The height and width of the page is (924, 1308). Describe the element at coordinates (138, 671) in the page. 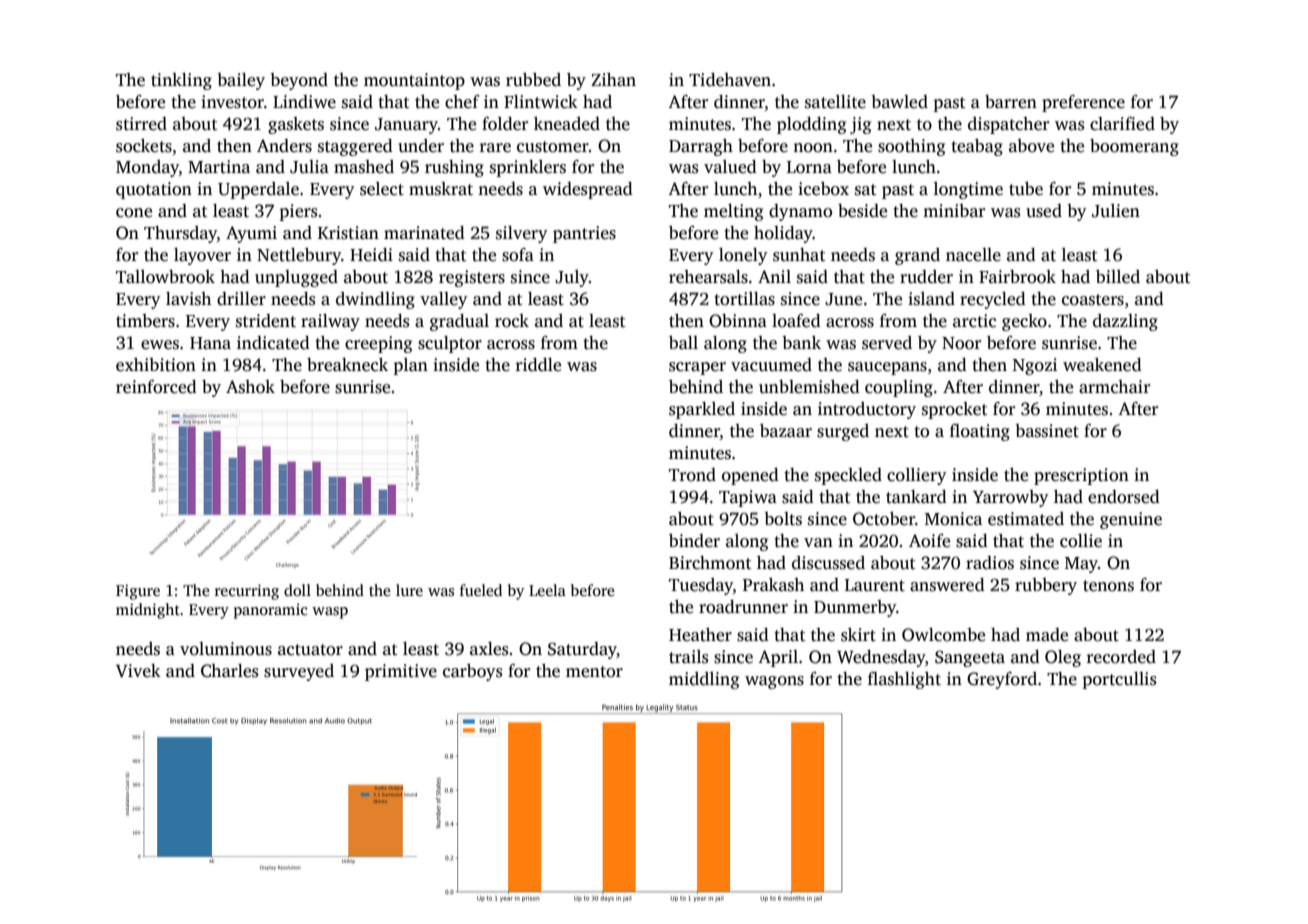

I see `Vivek` at that location.
